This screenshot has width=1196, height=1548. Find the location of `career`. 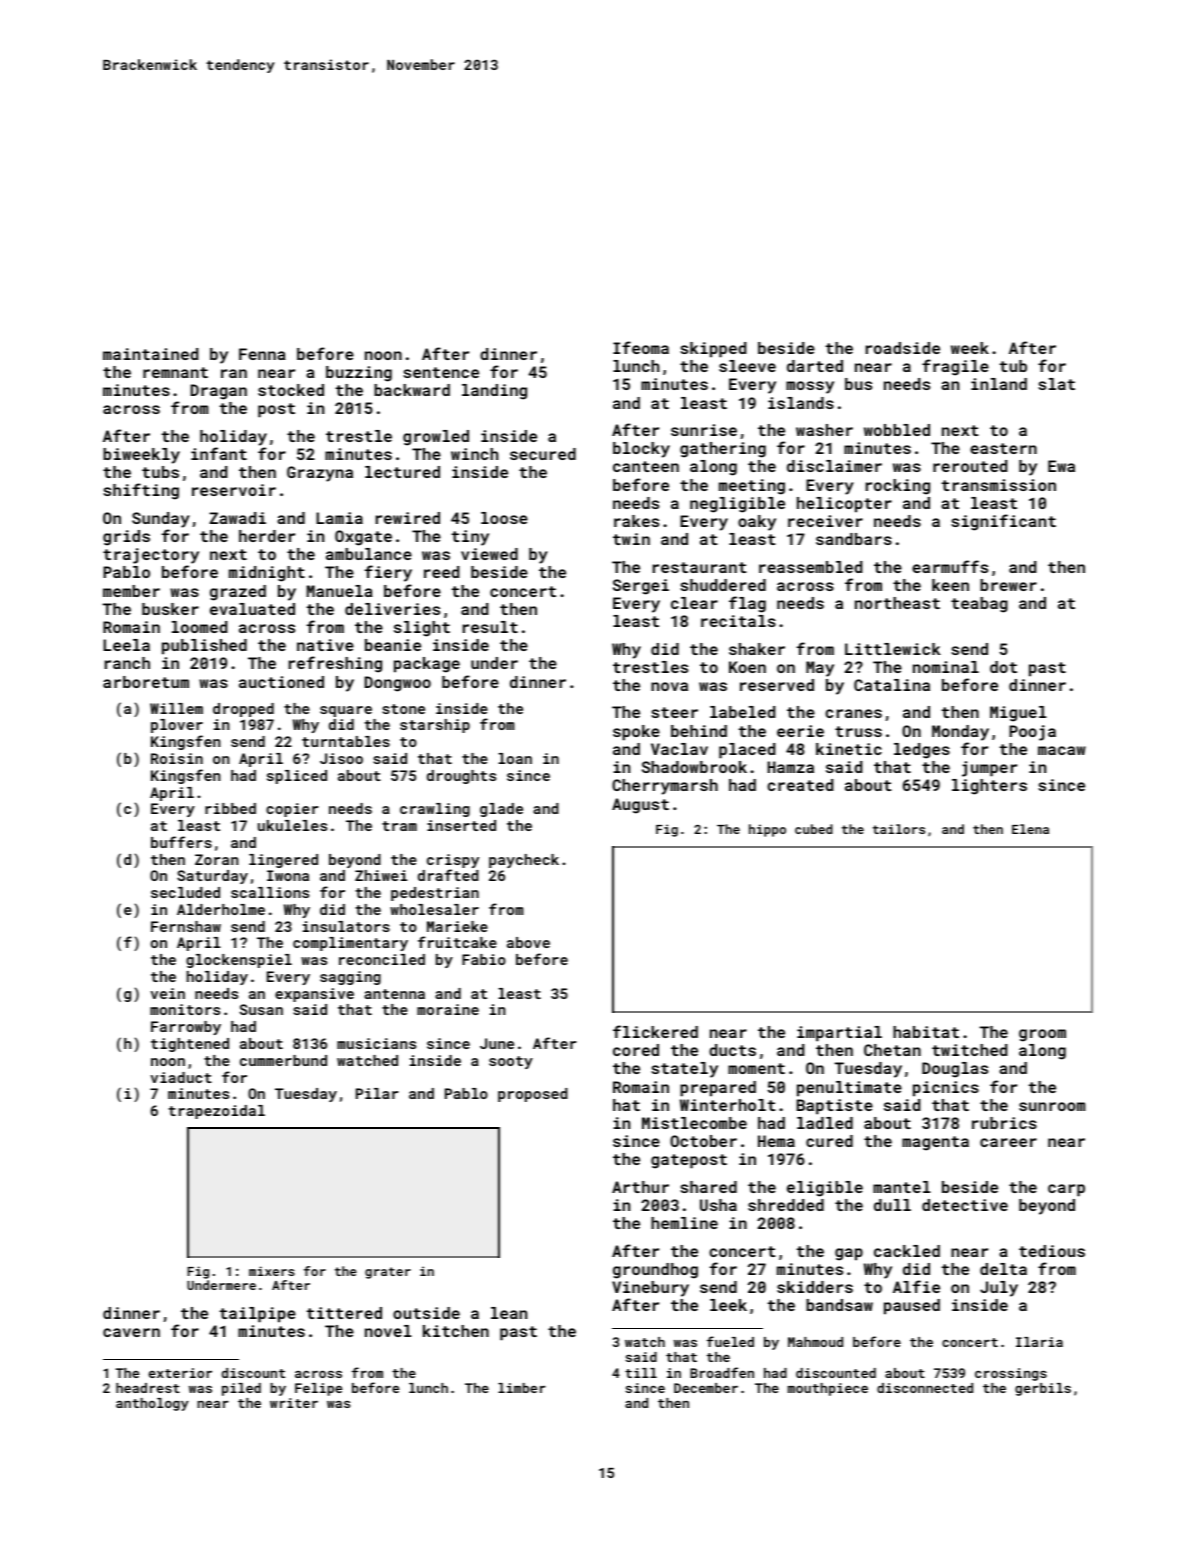

career is located at coordinates (1008, 1142).
